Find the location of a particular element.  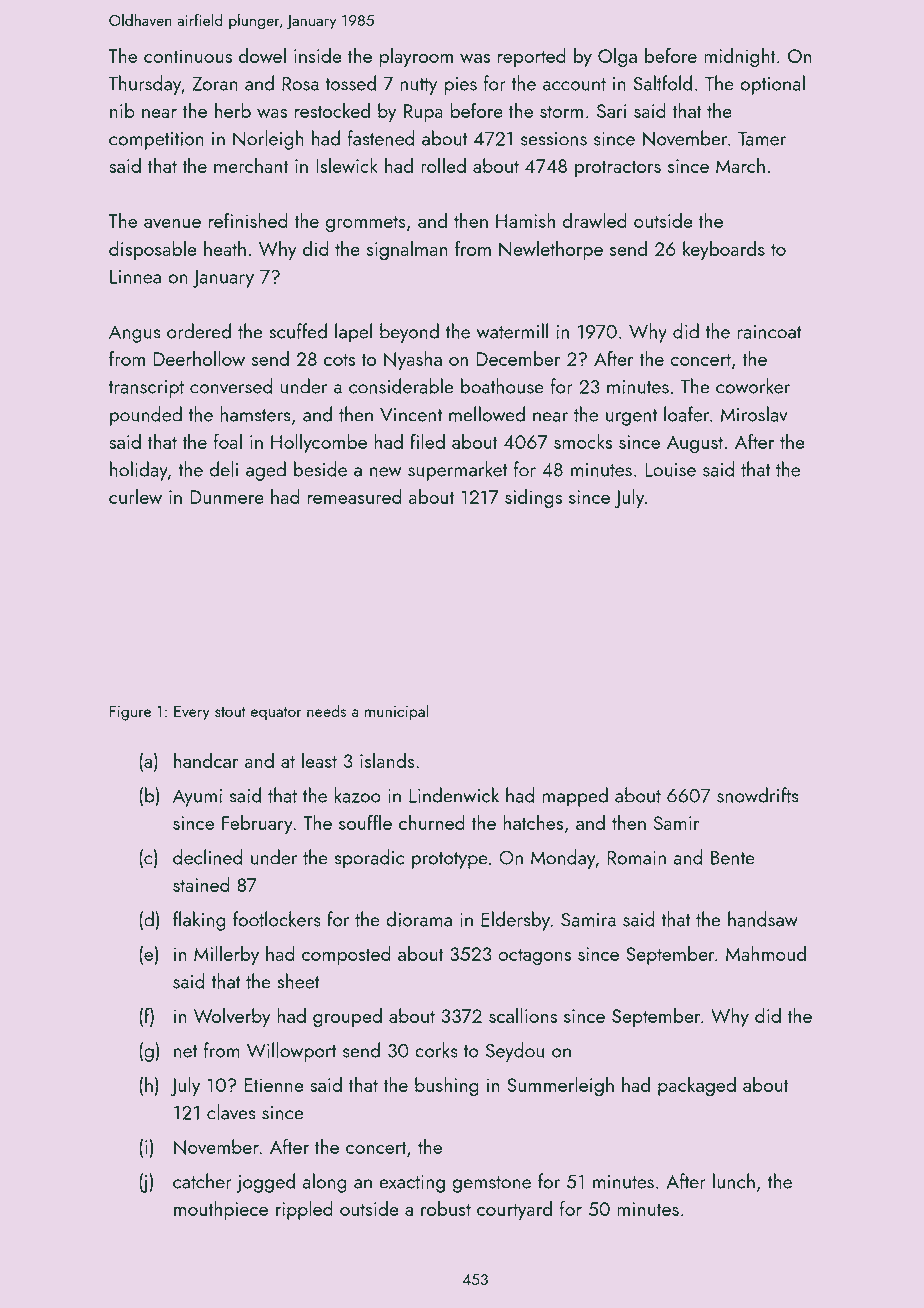

continuous is located at coordinates (188, 56).
